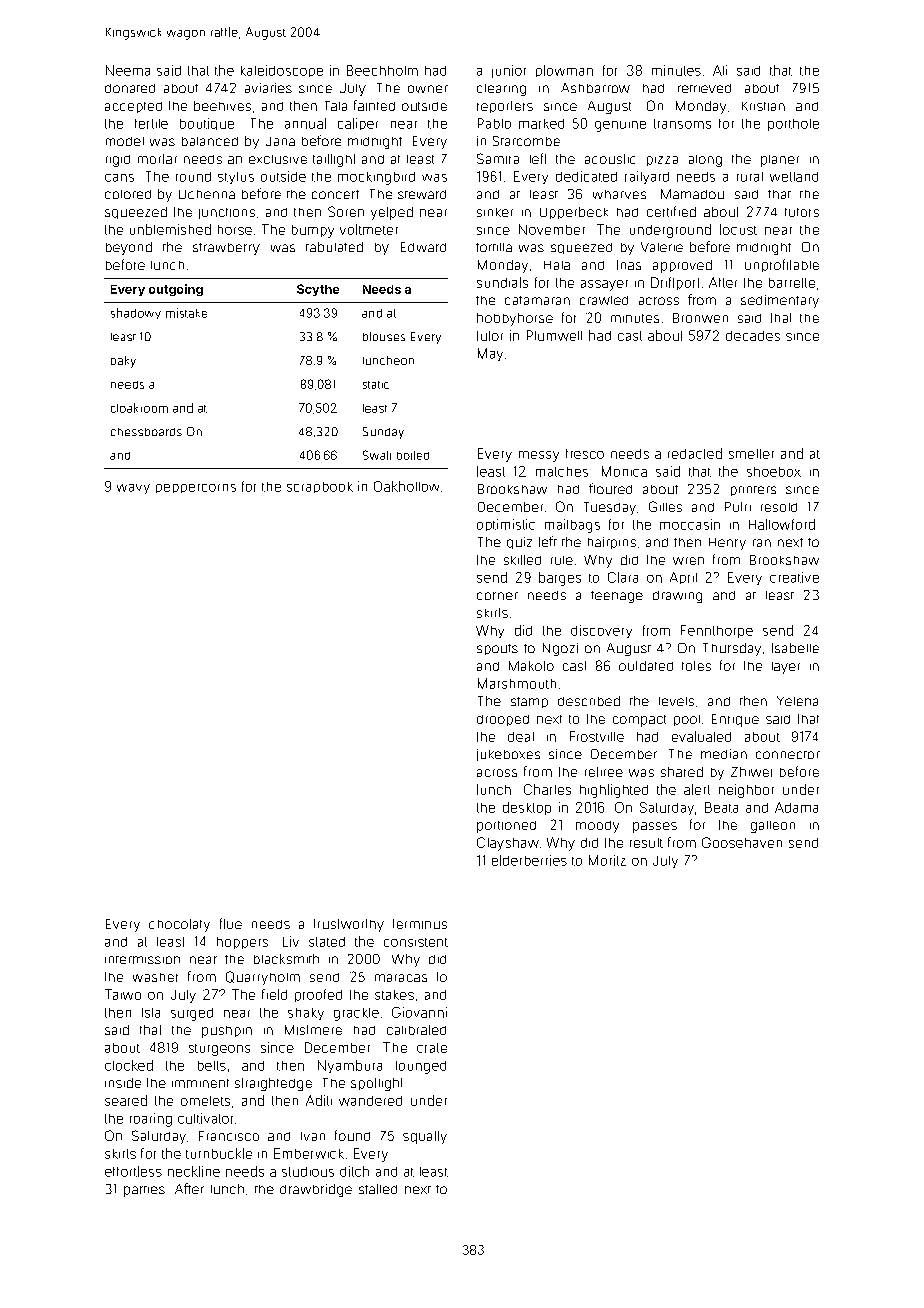 This screenshot has width=924, height=1308. I want to click on chessboards, so click(146, 432).
